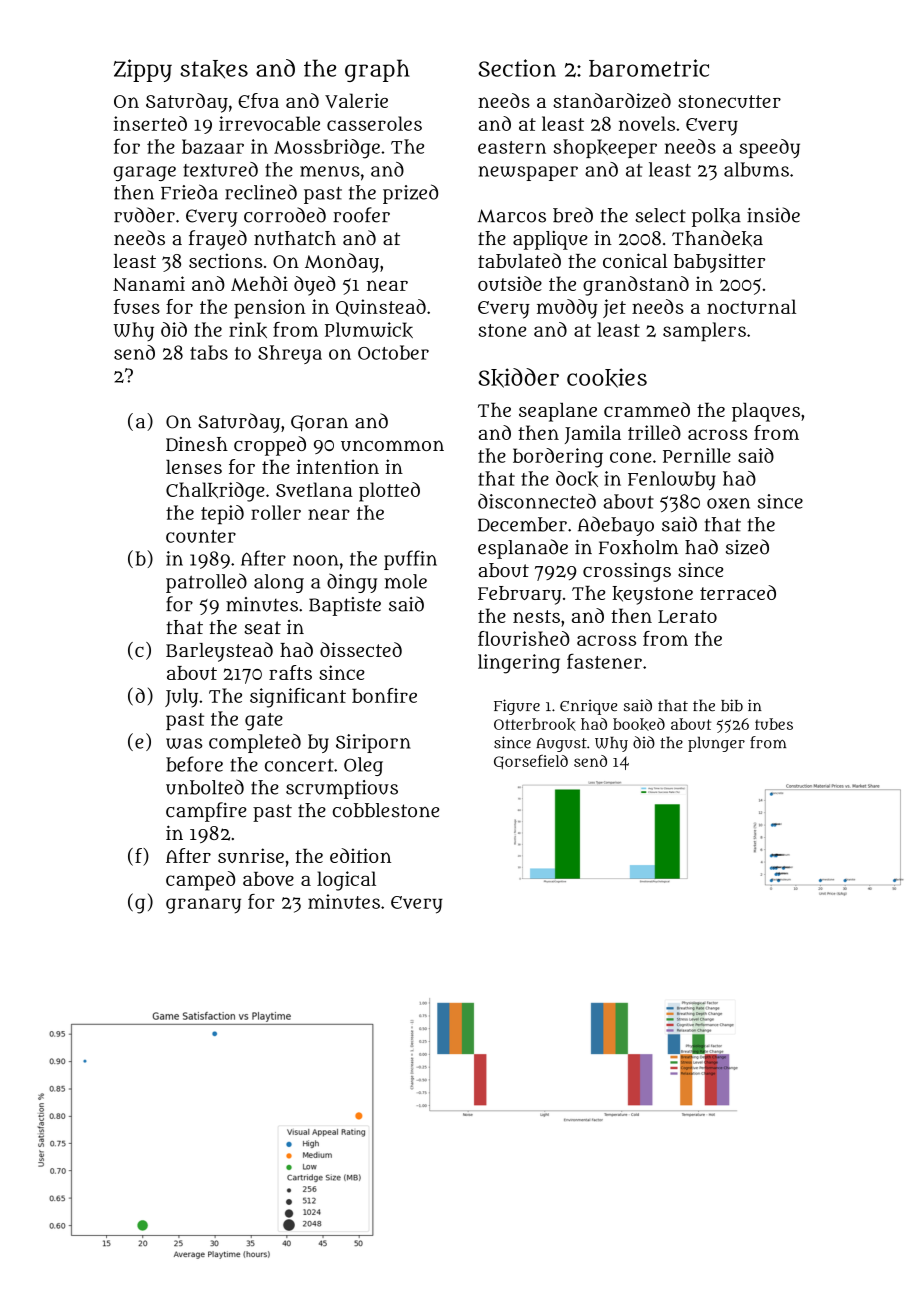  I want to click on fastener, so click(604, 661).
